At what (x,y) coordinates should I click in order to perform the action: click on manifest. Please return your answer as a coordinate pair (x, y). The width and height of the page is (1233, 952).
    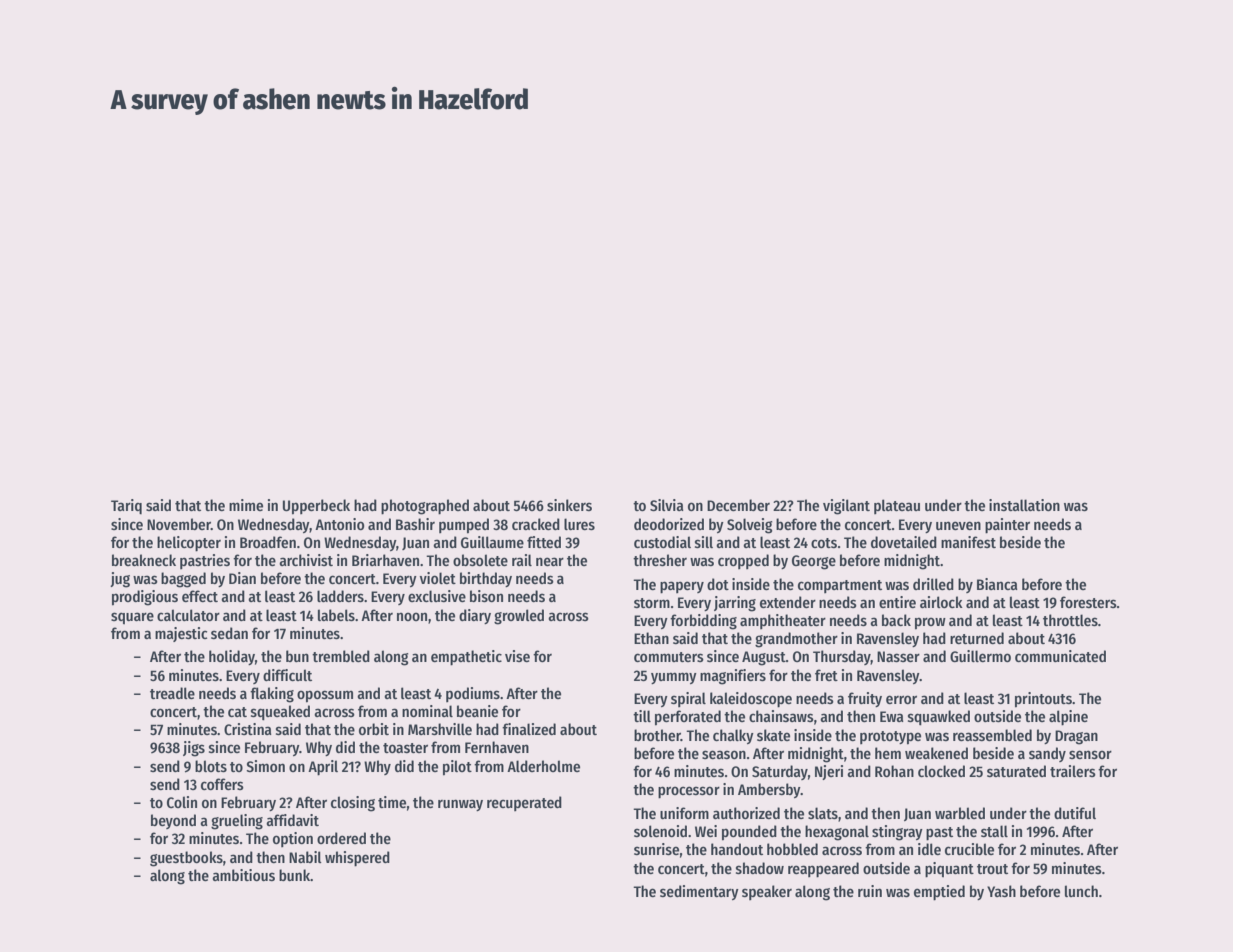
    Looking at the image, I should click on (968, 542).
